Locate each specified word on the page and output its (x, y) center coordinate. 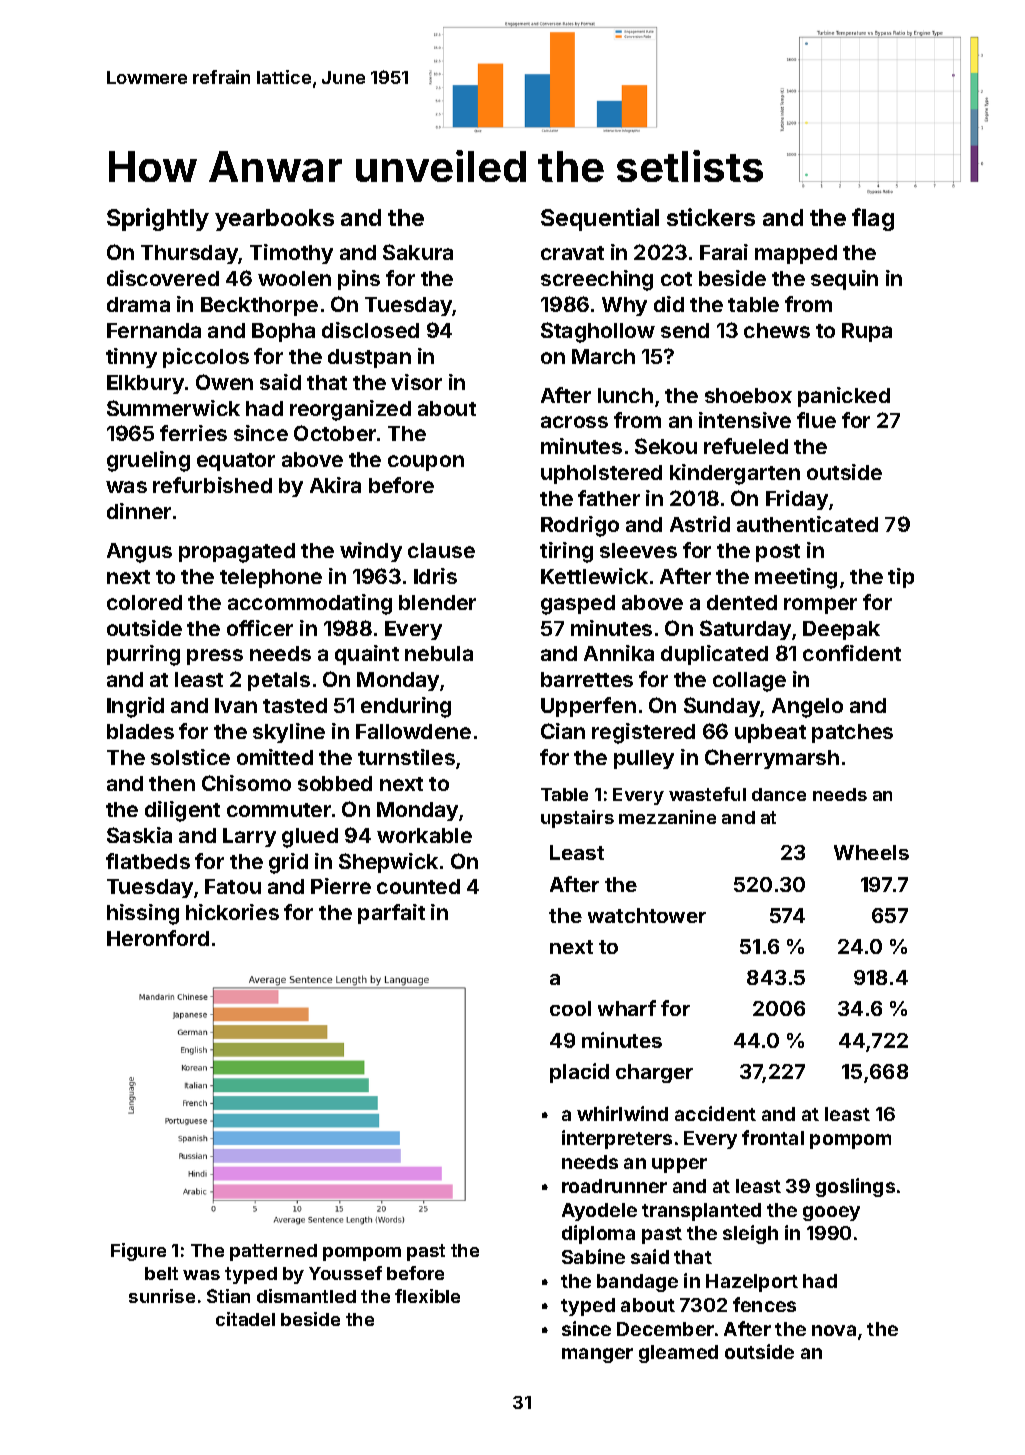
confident (852, 653)
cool (570, 1008)
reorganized (350, 410)
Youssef (345, 1273)
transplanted (701, 1212)
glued (310, 838)
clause (441, 550)
